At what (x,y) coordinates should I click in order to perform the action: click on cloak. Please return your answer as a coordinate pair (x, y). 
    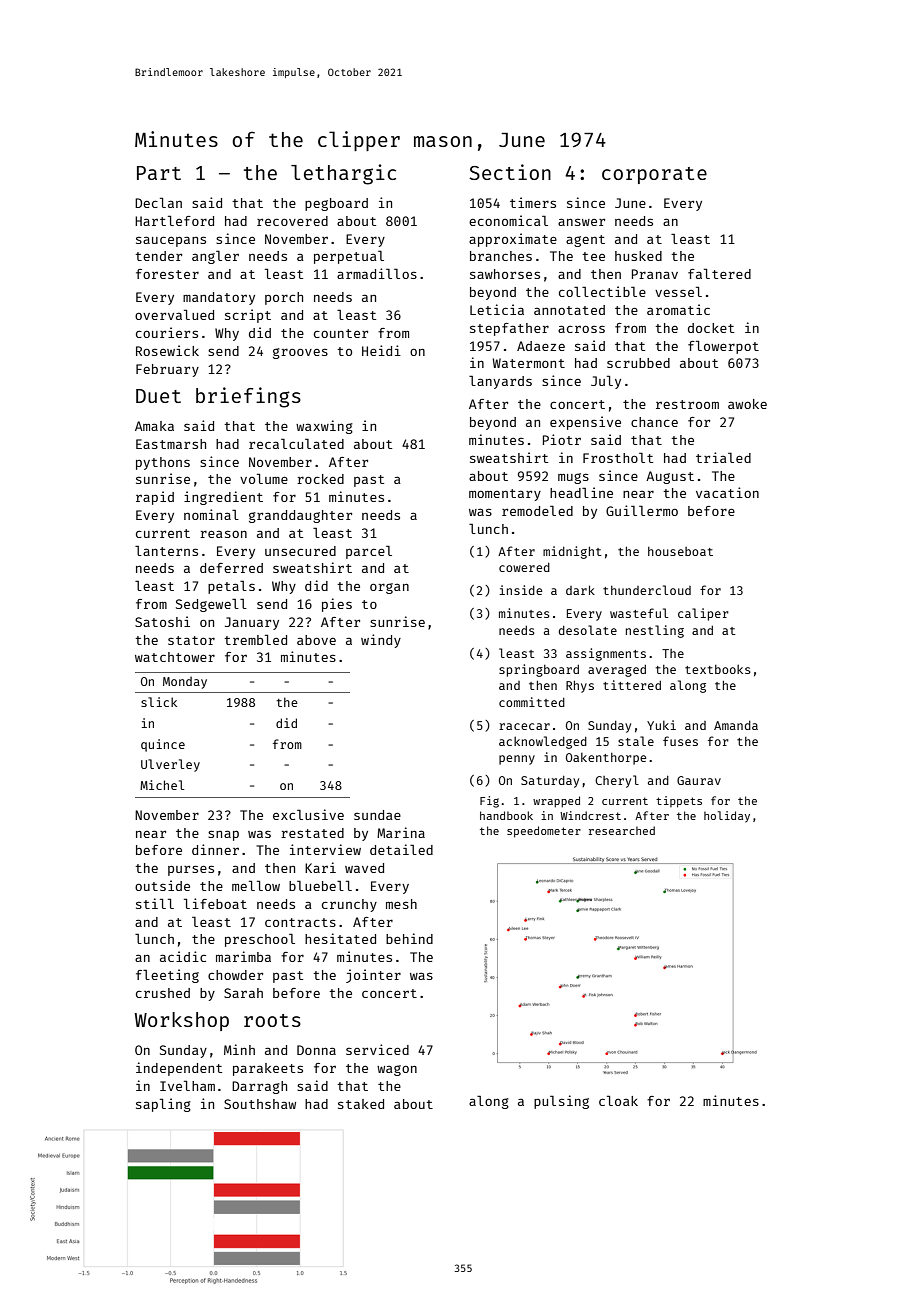
    Looking at the image, I should click on (618, 1100).
